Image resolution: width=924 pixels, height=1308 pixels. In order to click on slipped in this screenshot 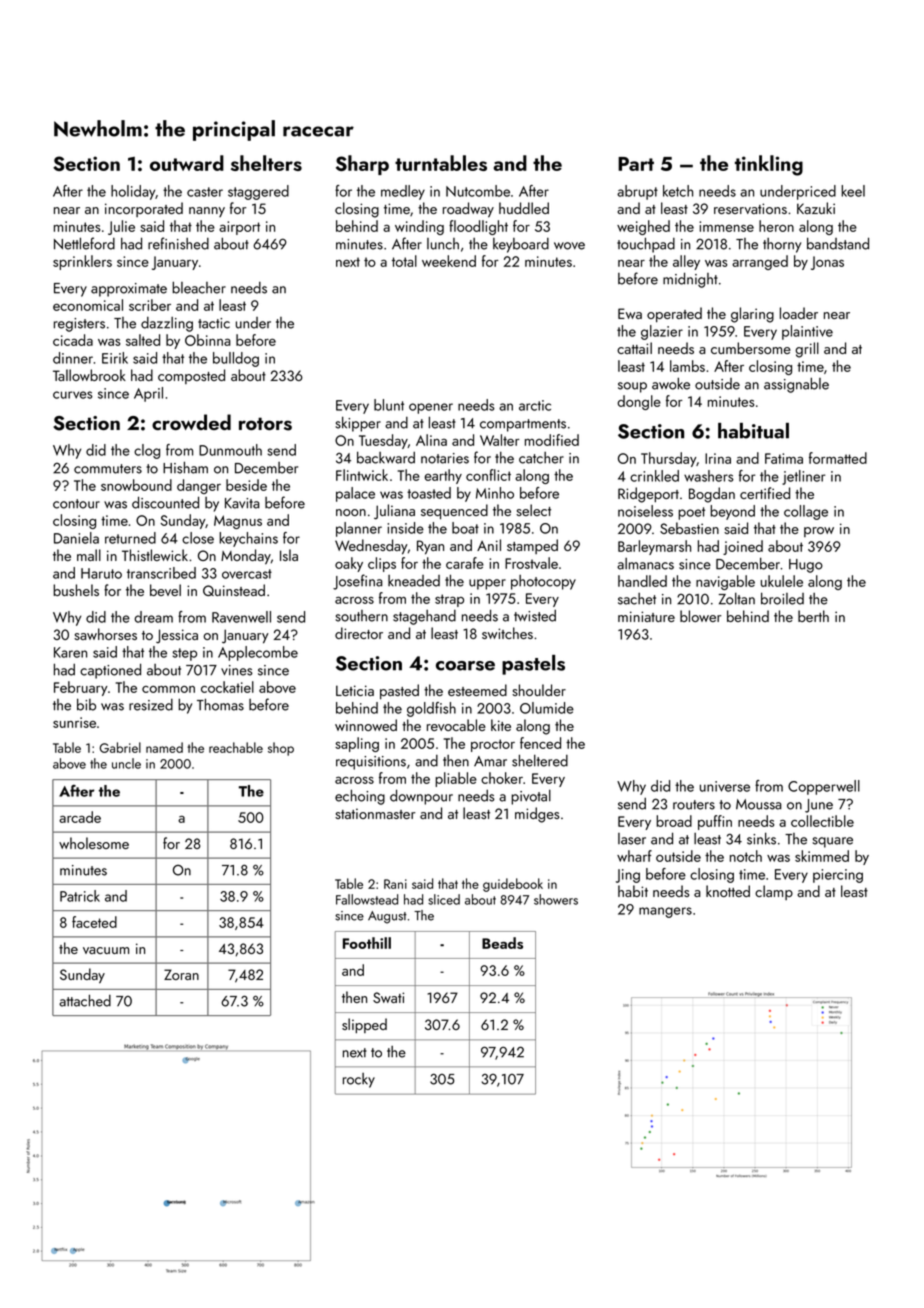, I will do `click(364, 1025)`.
